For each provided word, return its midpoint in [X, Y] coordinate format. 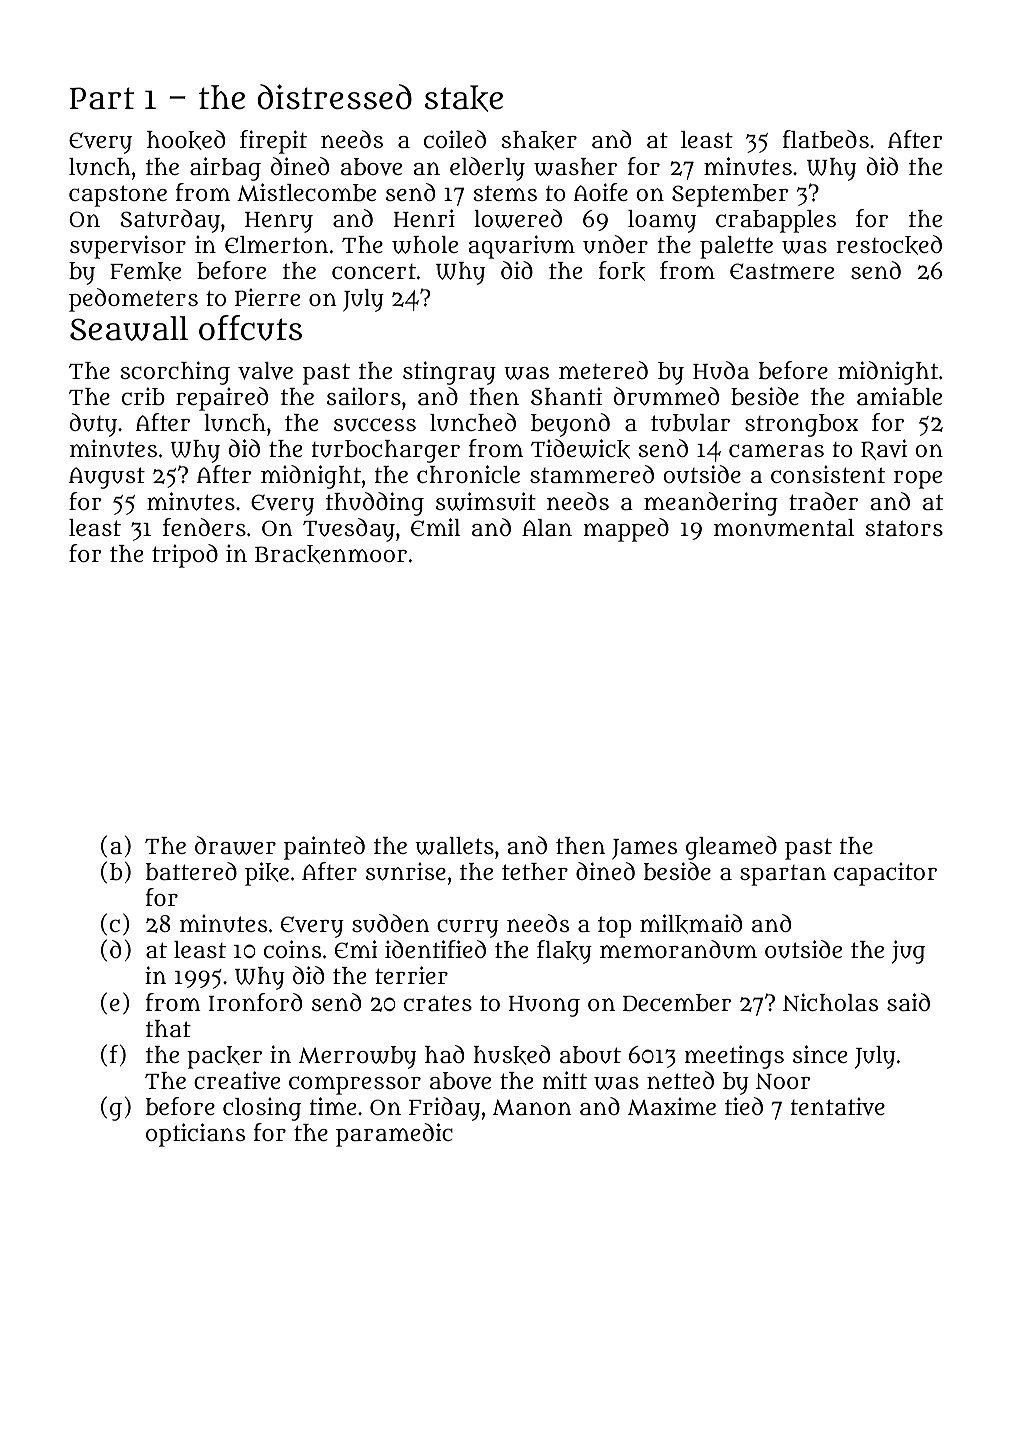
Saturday [170, 221]
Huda [721, 370]
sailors [364, 396]
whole [425, 245]
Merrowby [357, 1057]
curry [468, 928]
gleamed [731, 848]
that [168, 1028]
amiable [899, 396]
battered [191, 871]
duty [93, 425]
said [908, 1002]
